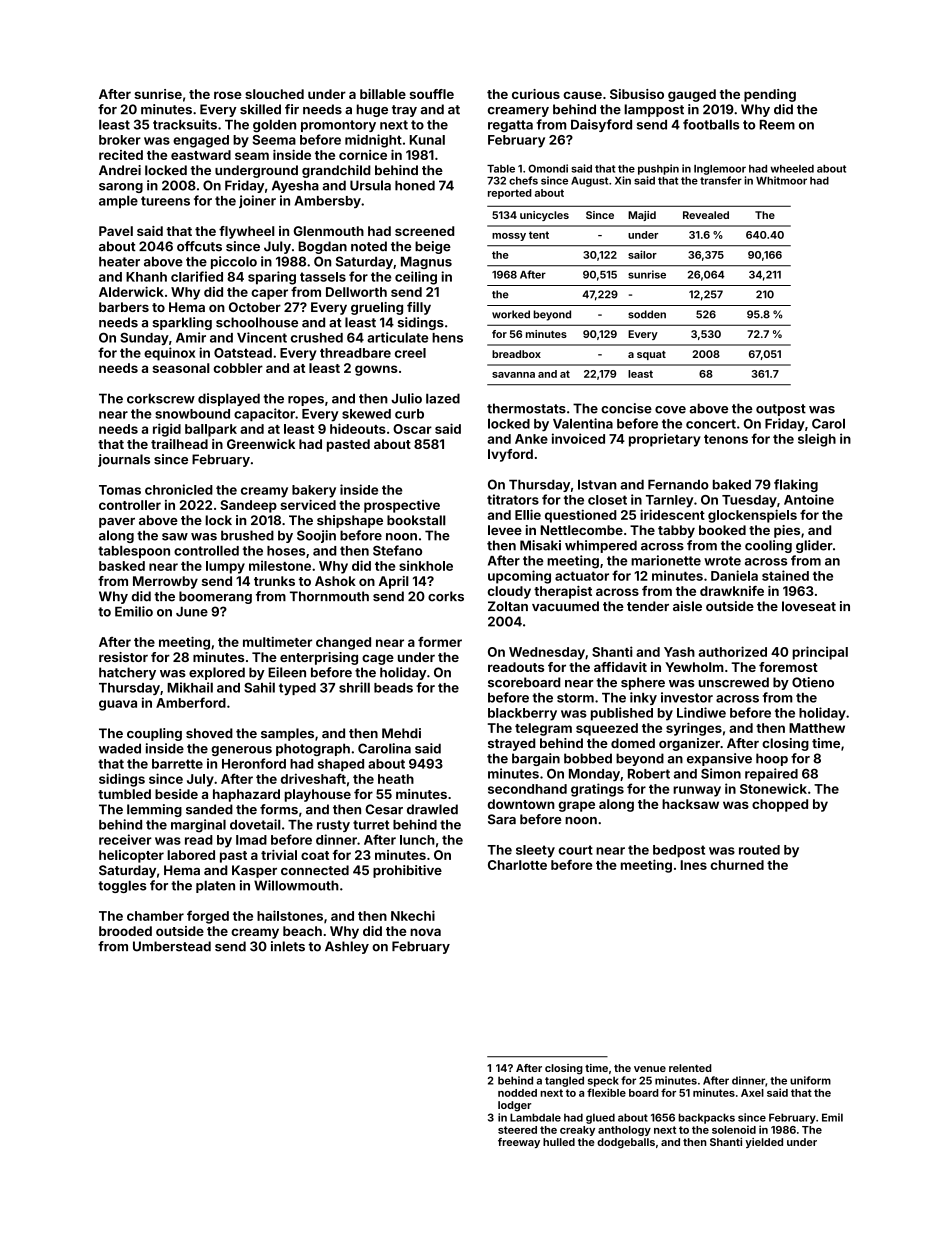  I want to click on Umberstead, so click(172, 946).
